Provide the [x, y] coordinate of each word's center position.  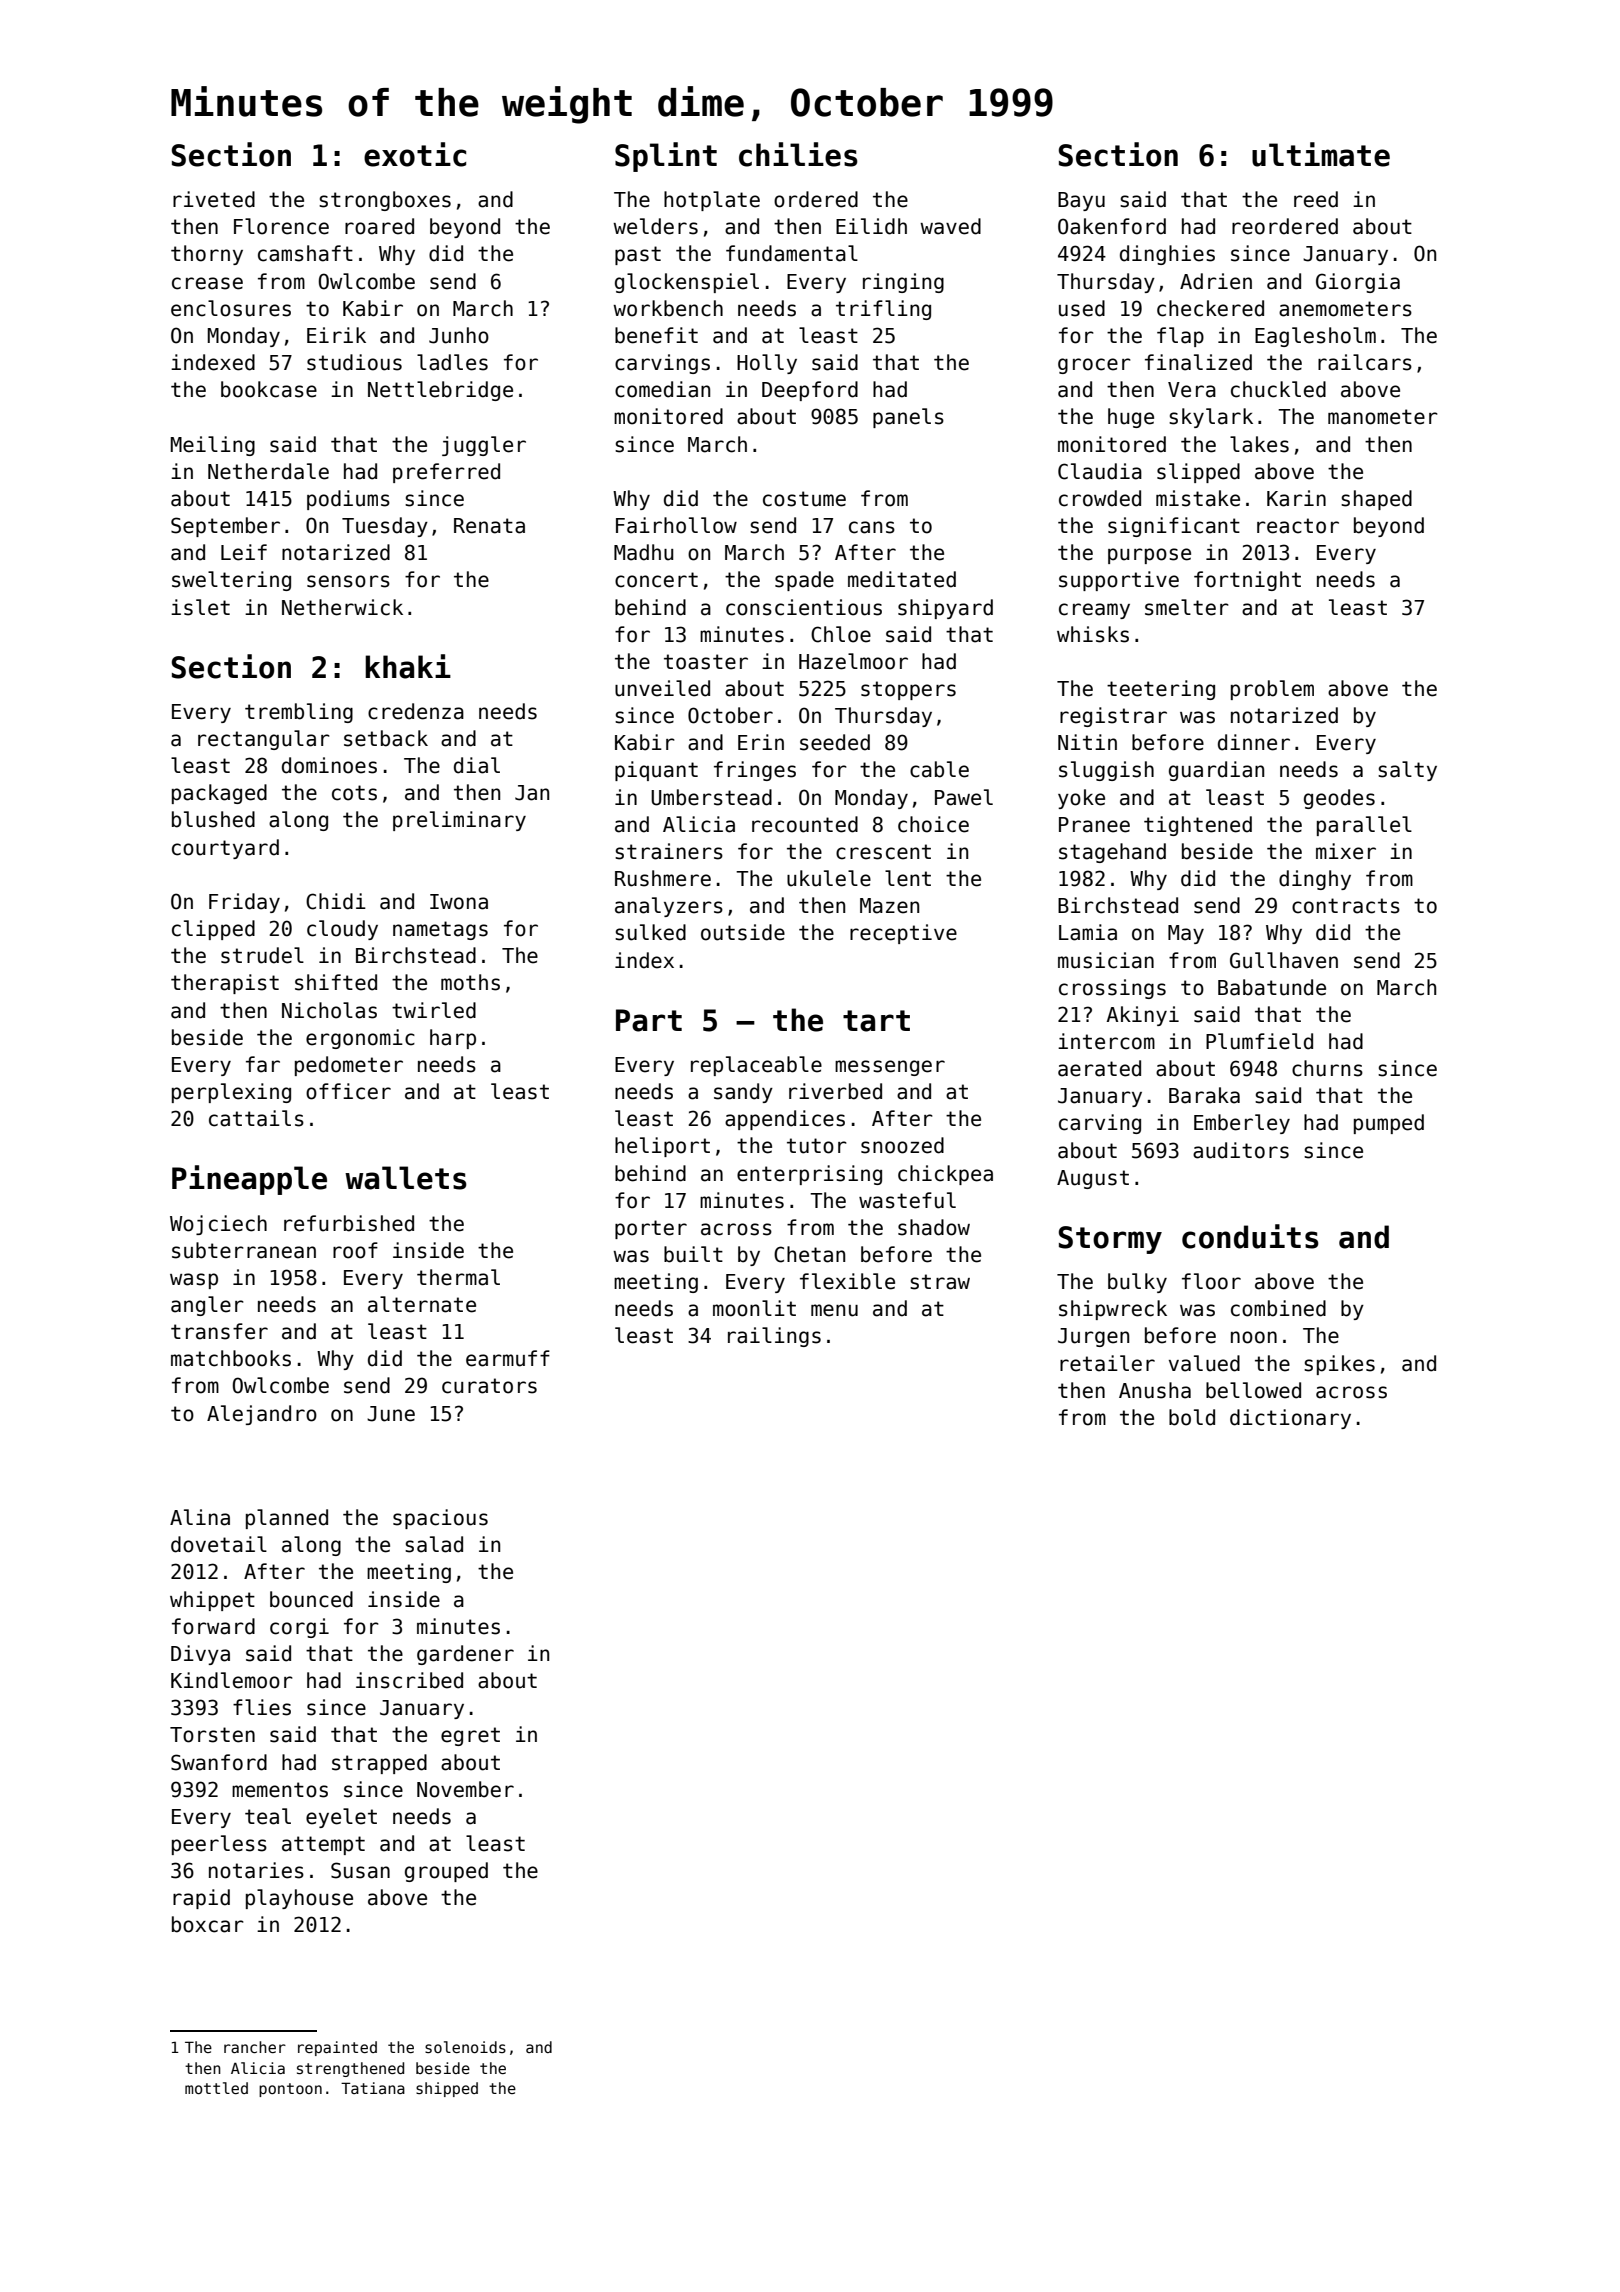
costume [804, 499]
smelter [1187, 607]
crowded [1100, 498]
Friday [244, 903]
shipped [447, 2089]
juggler [484, 446]
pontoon [290, 2090]
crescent [883, 852]
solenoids [465, 2047]
